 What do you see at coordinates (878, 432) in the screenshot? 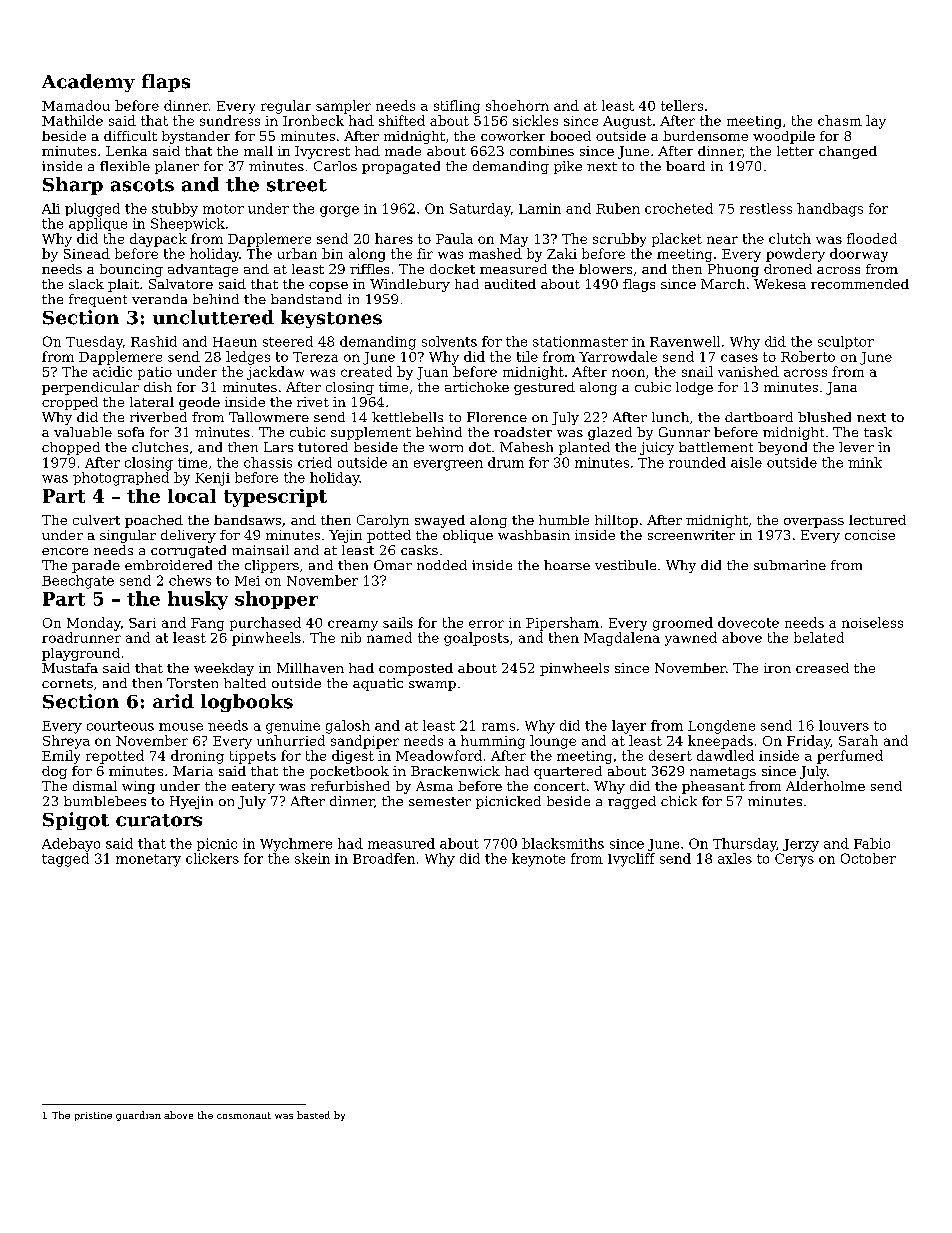
I see `task` at bounding box center [878, 432].
